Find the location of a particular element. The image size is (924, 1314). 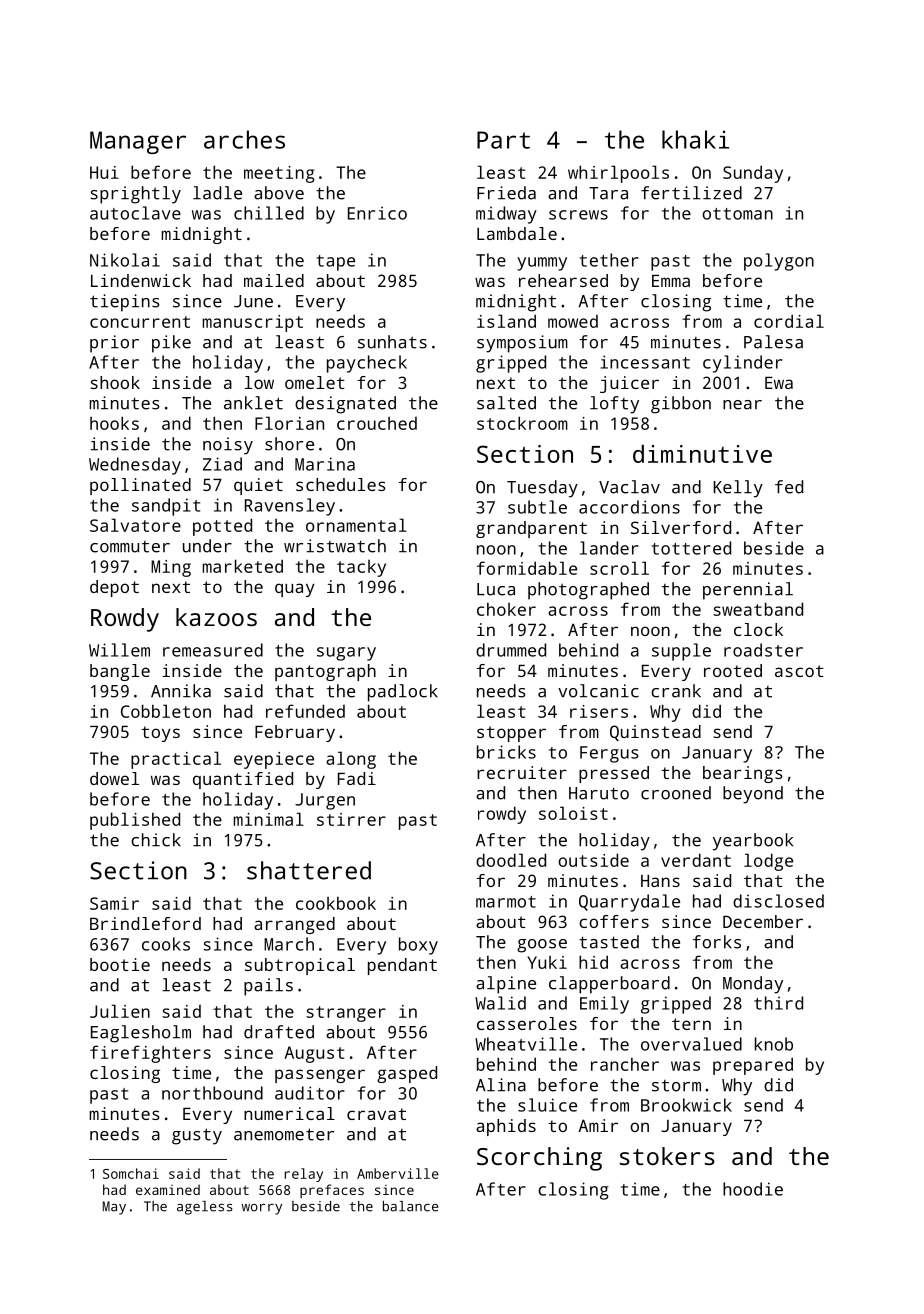

cylinder is located at coordinates (743, 364).
